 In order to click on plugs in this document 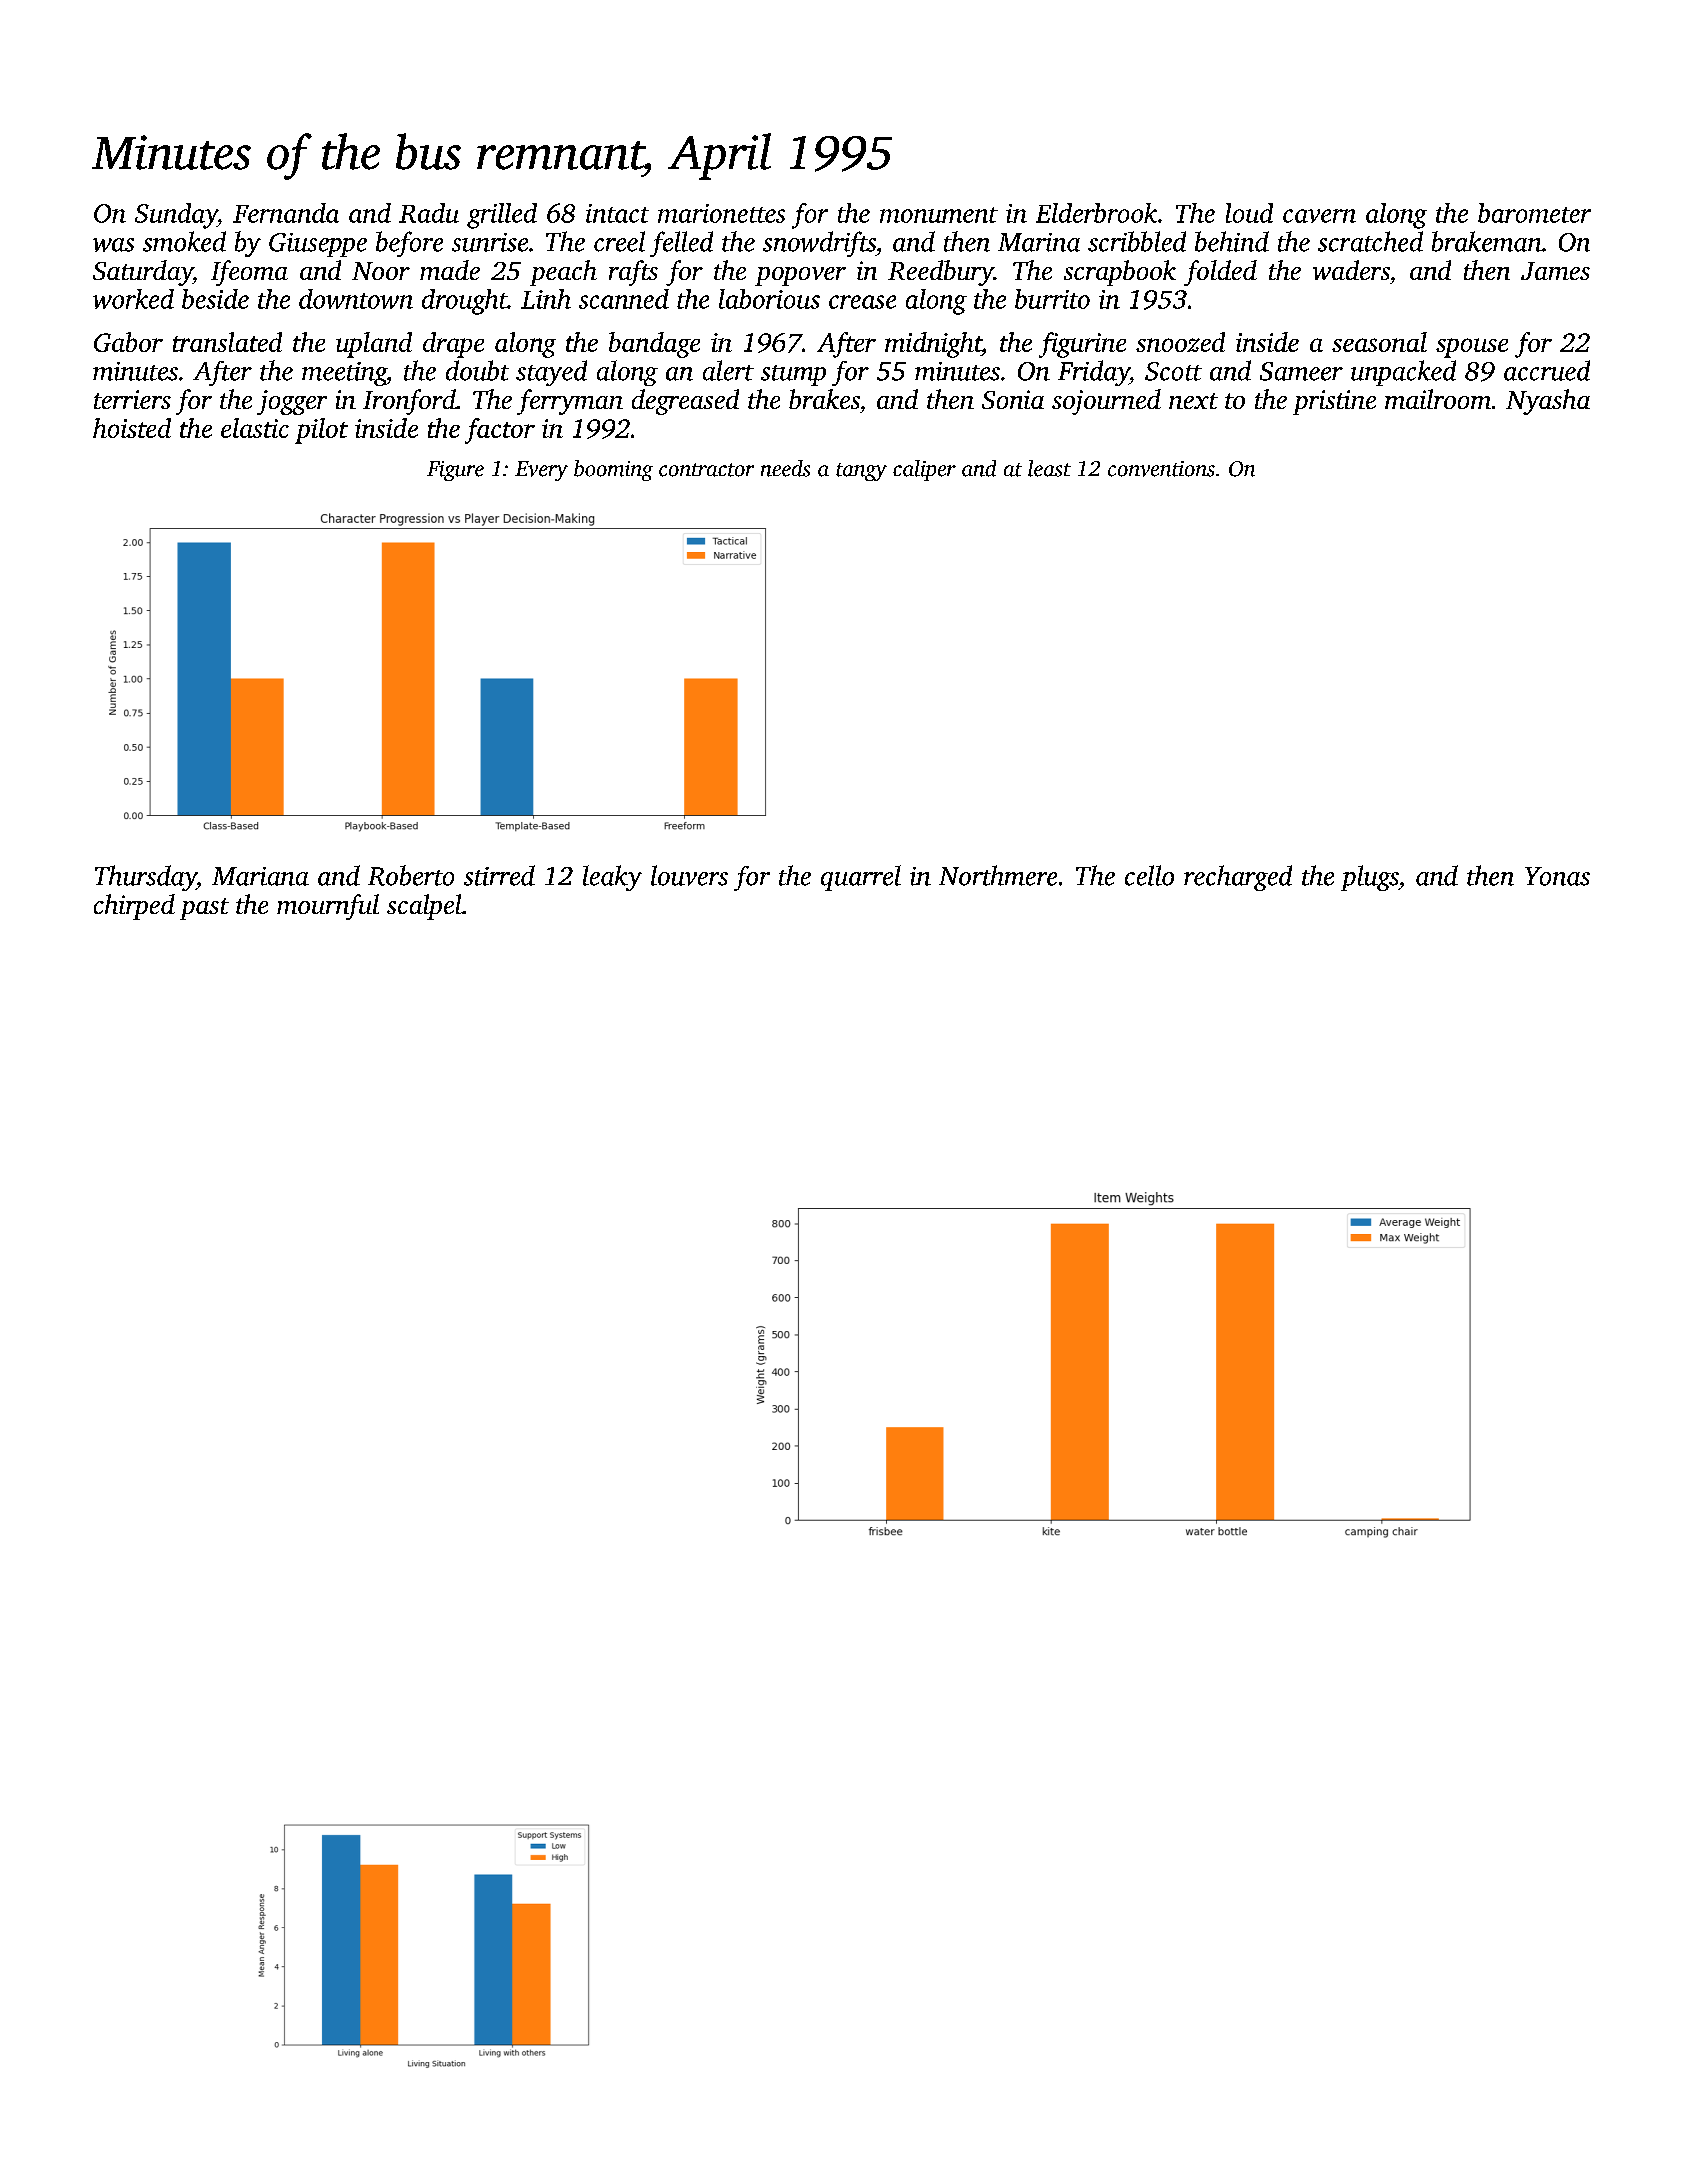, I will do `click(1369, 878)`.
